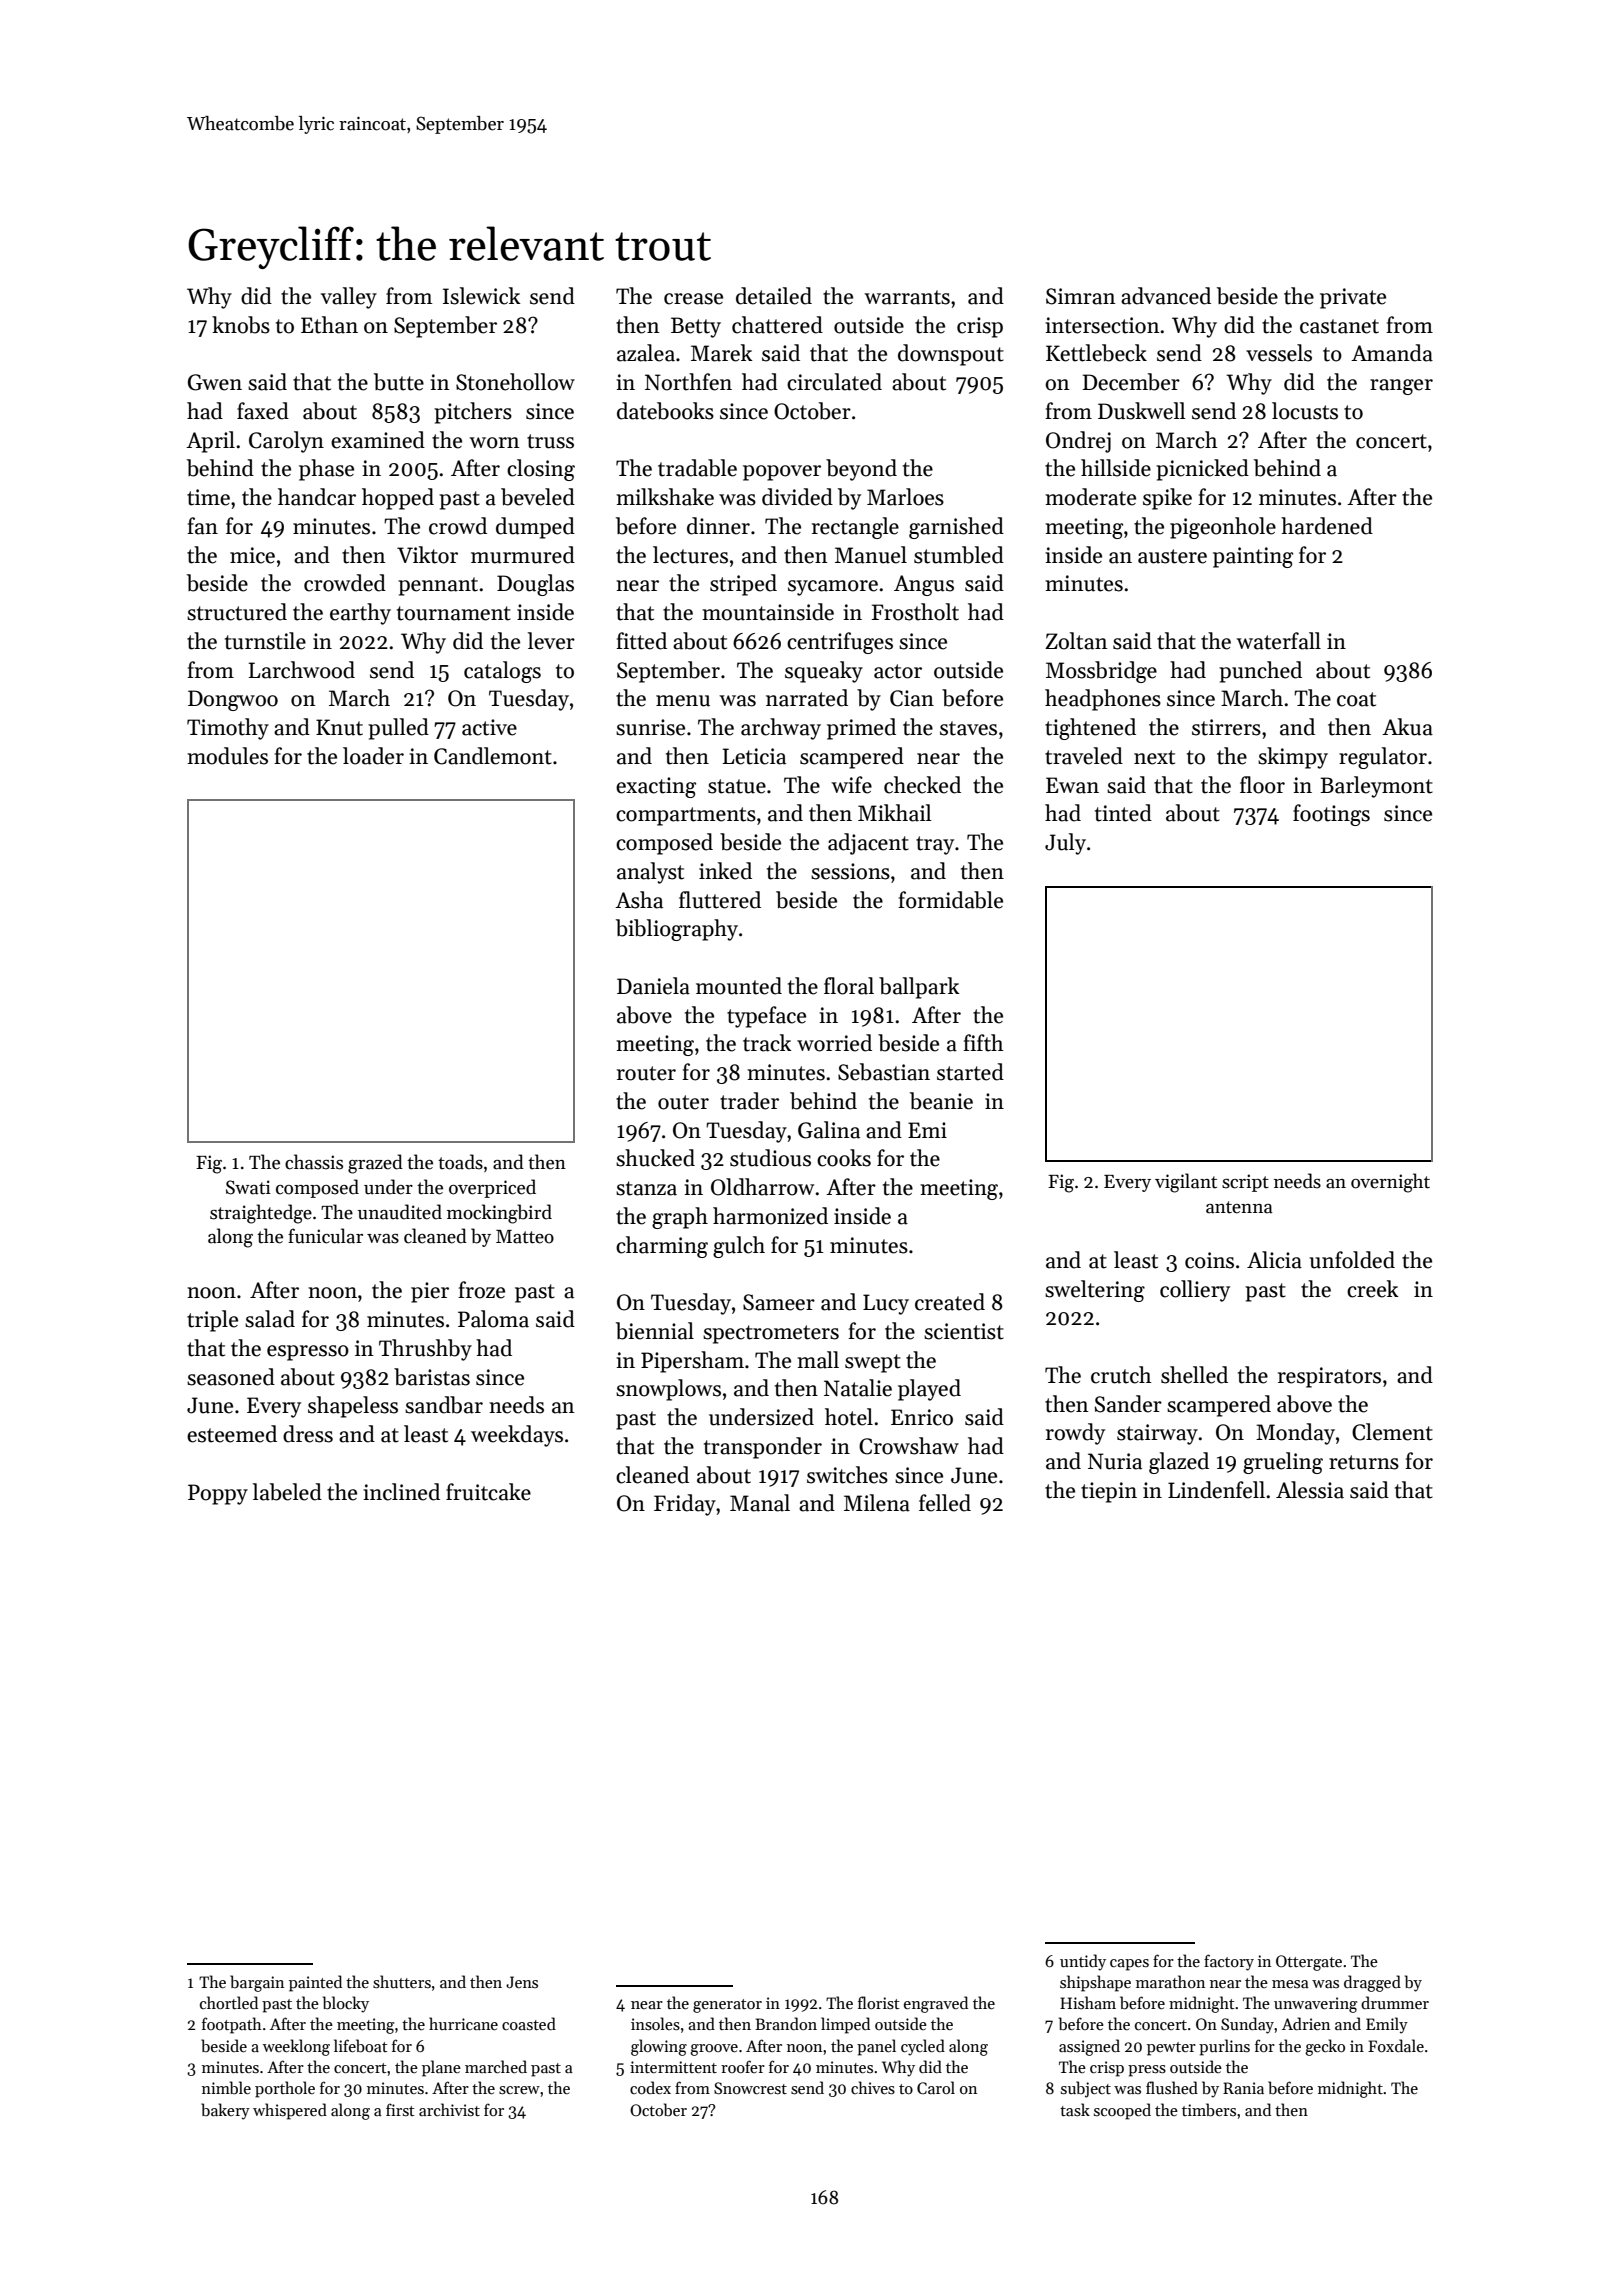  What do you see at coordinates (361, 2046) in the screenshot?
I see `lifeboat` at bounding box center [361, 2046].
